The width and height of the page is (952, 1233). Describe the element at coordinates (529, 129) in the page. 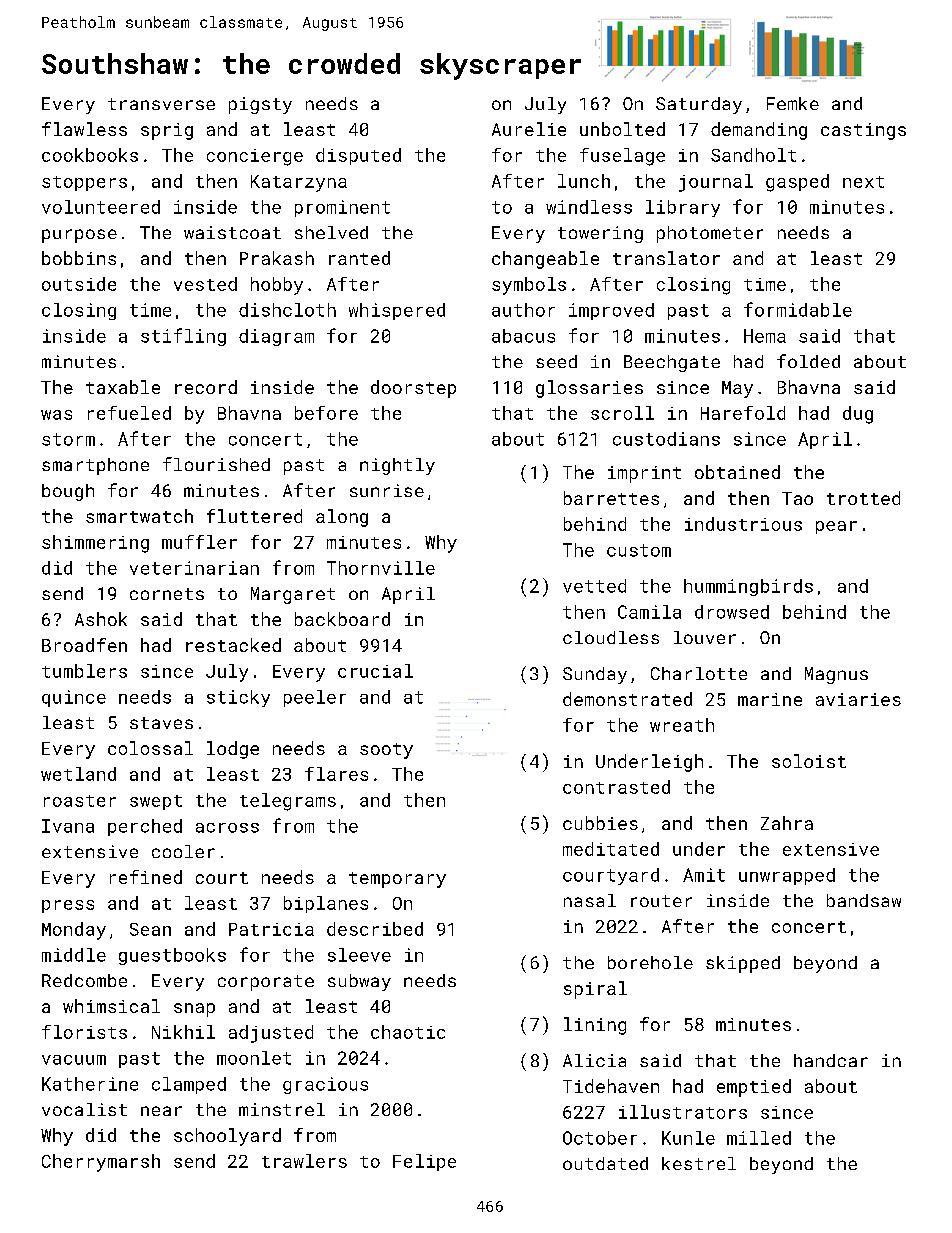

I see `Aurelie` at that location.
